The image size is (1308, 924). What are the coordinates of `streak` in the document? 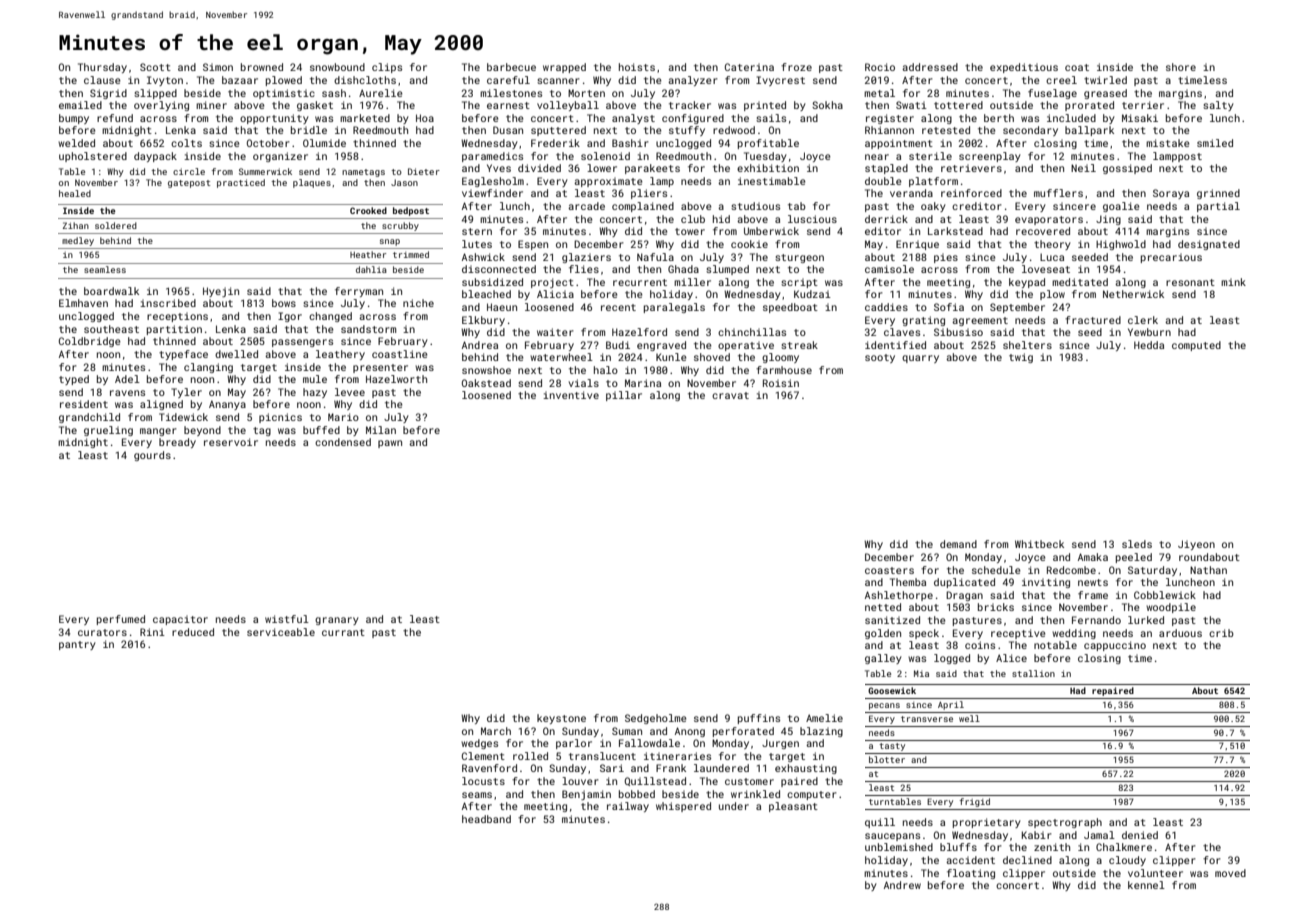 It's located at (799, 345).
